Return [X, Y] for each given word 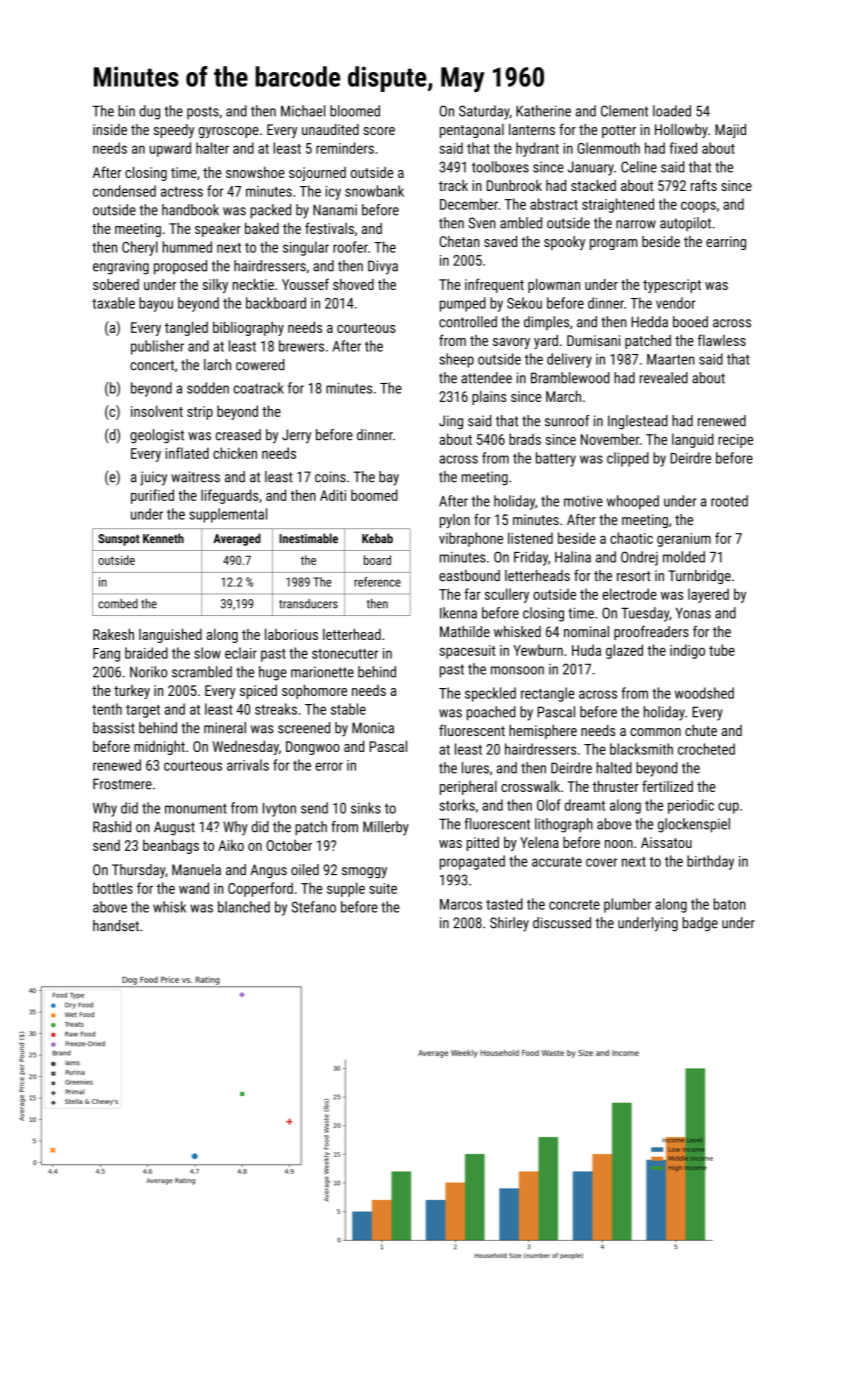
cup [728, 808]
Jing [451, 422]
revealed [664, 378]
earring [726, 243]
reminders [345, 148]
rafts [704, 185]
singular [306, 248]
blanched [244, 907]
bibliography [248, 328]
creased [238, 435]
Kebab [377, 538]
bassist [114, 728]
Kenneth [163, 538]
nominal [586, 631]
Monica [373, 728]
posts [203, 113]
